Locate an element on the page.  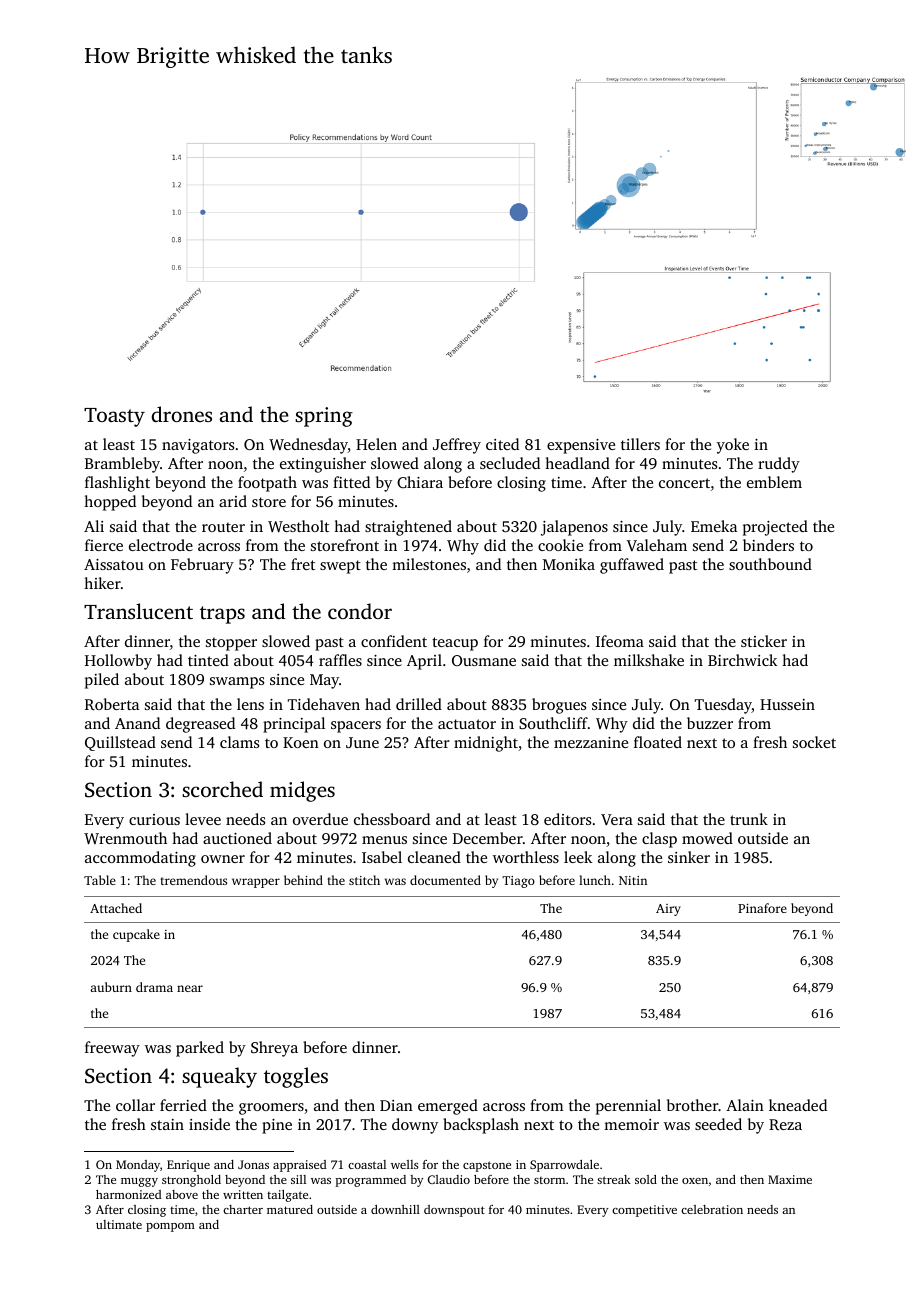
tillers is located at coordinates (640, 444).
